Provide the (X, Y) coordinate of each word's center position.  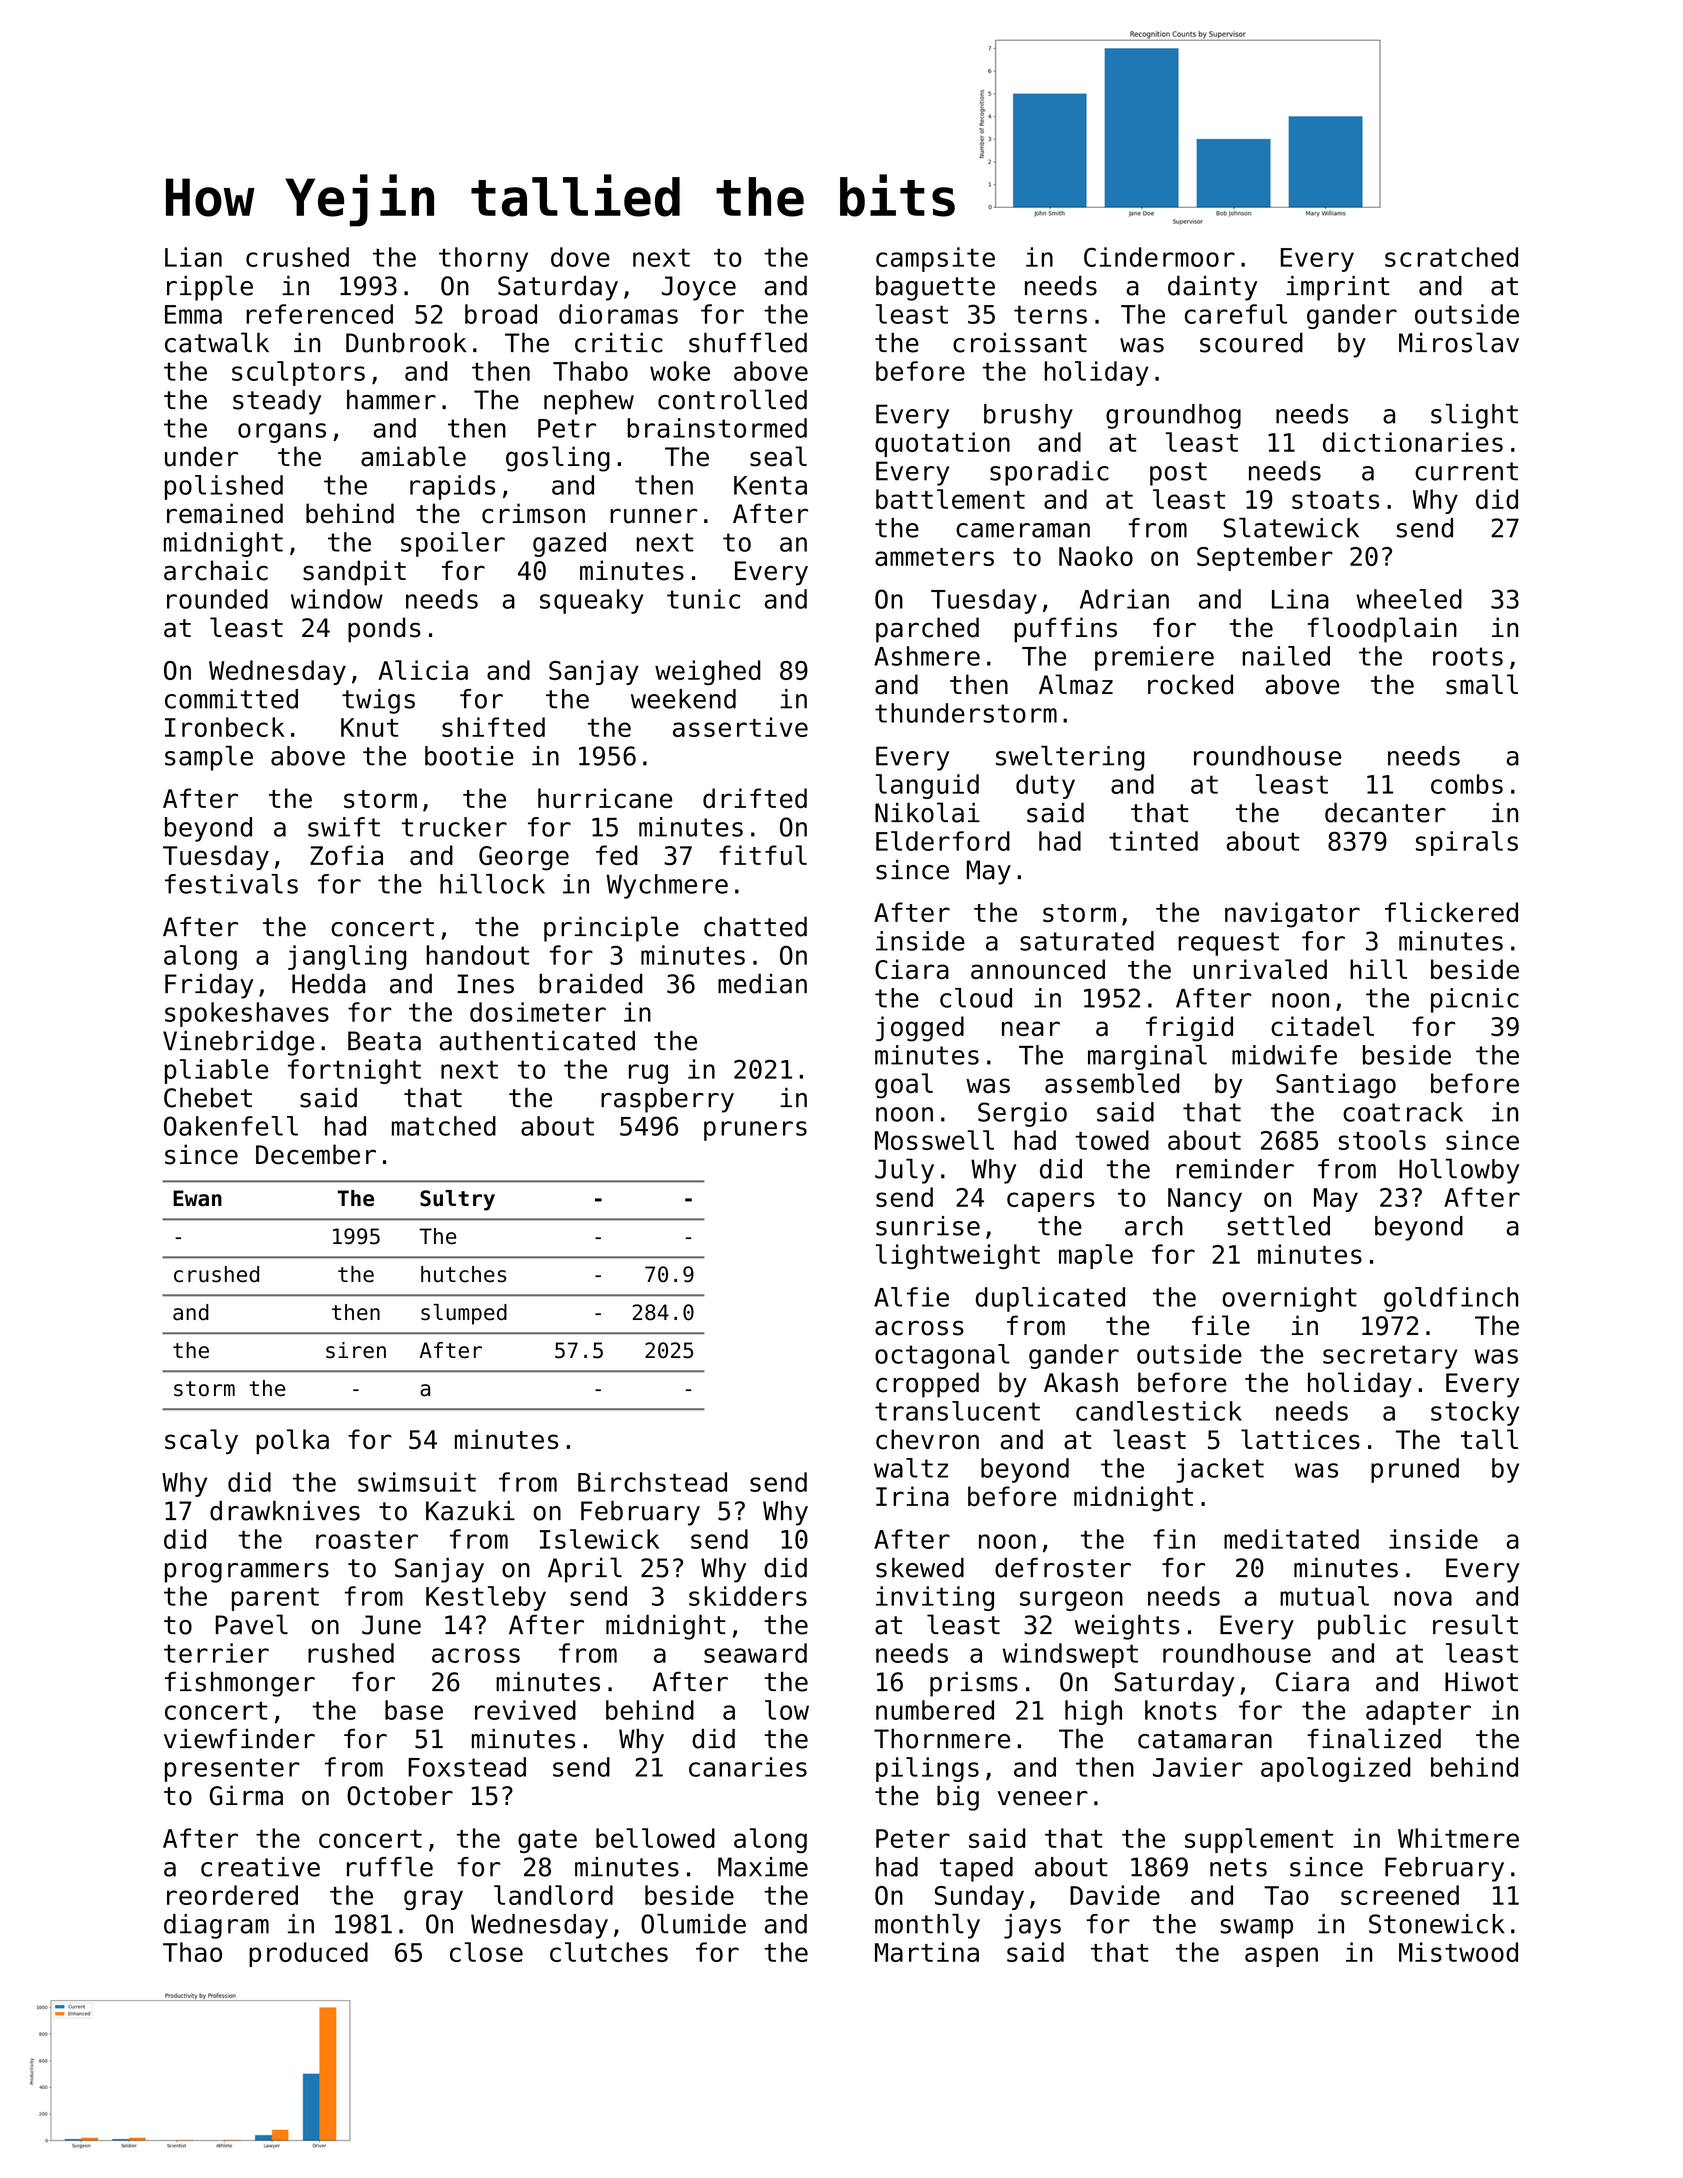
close (486, 1952)
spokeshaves (247, 1014)
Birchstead (652, 1482)
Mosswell (934, 1140)
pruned (1415, 1470)
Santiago (1336, 1086)
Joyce (699, 288)
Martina (927, 1952)
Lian (193, 257)
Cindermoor (1159, 257)
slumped (464, 1314)
